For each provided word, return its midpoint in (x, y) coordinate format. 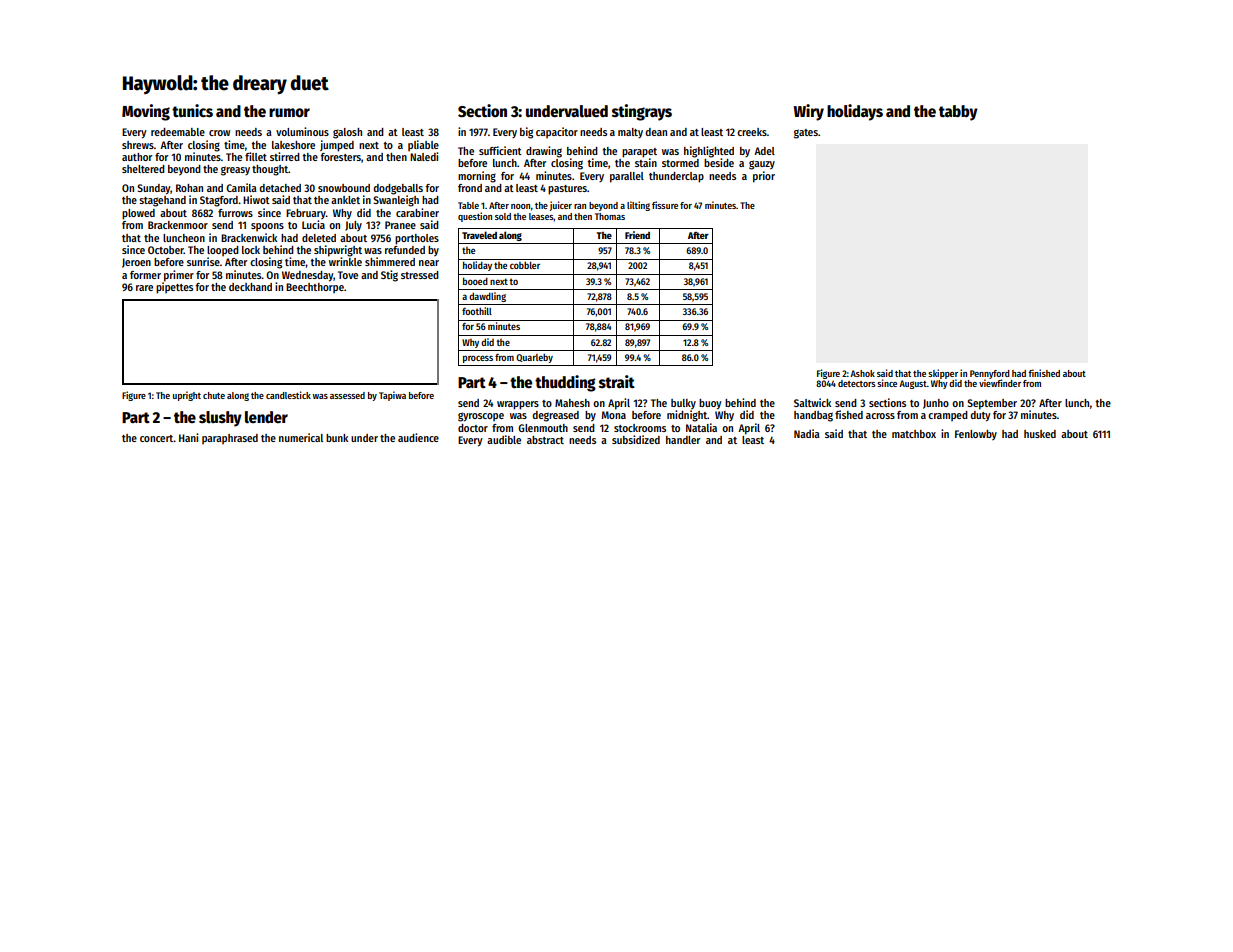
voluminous (302, 131)
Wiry (808, 112)
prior (764, 177)
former (145, 275)
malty (630, 133)
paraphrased (230, 439)
